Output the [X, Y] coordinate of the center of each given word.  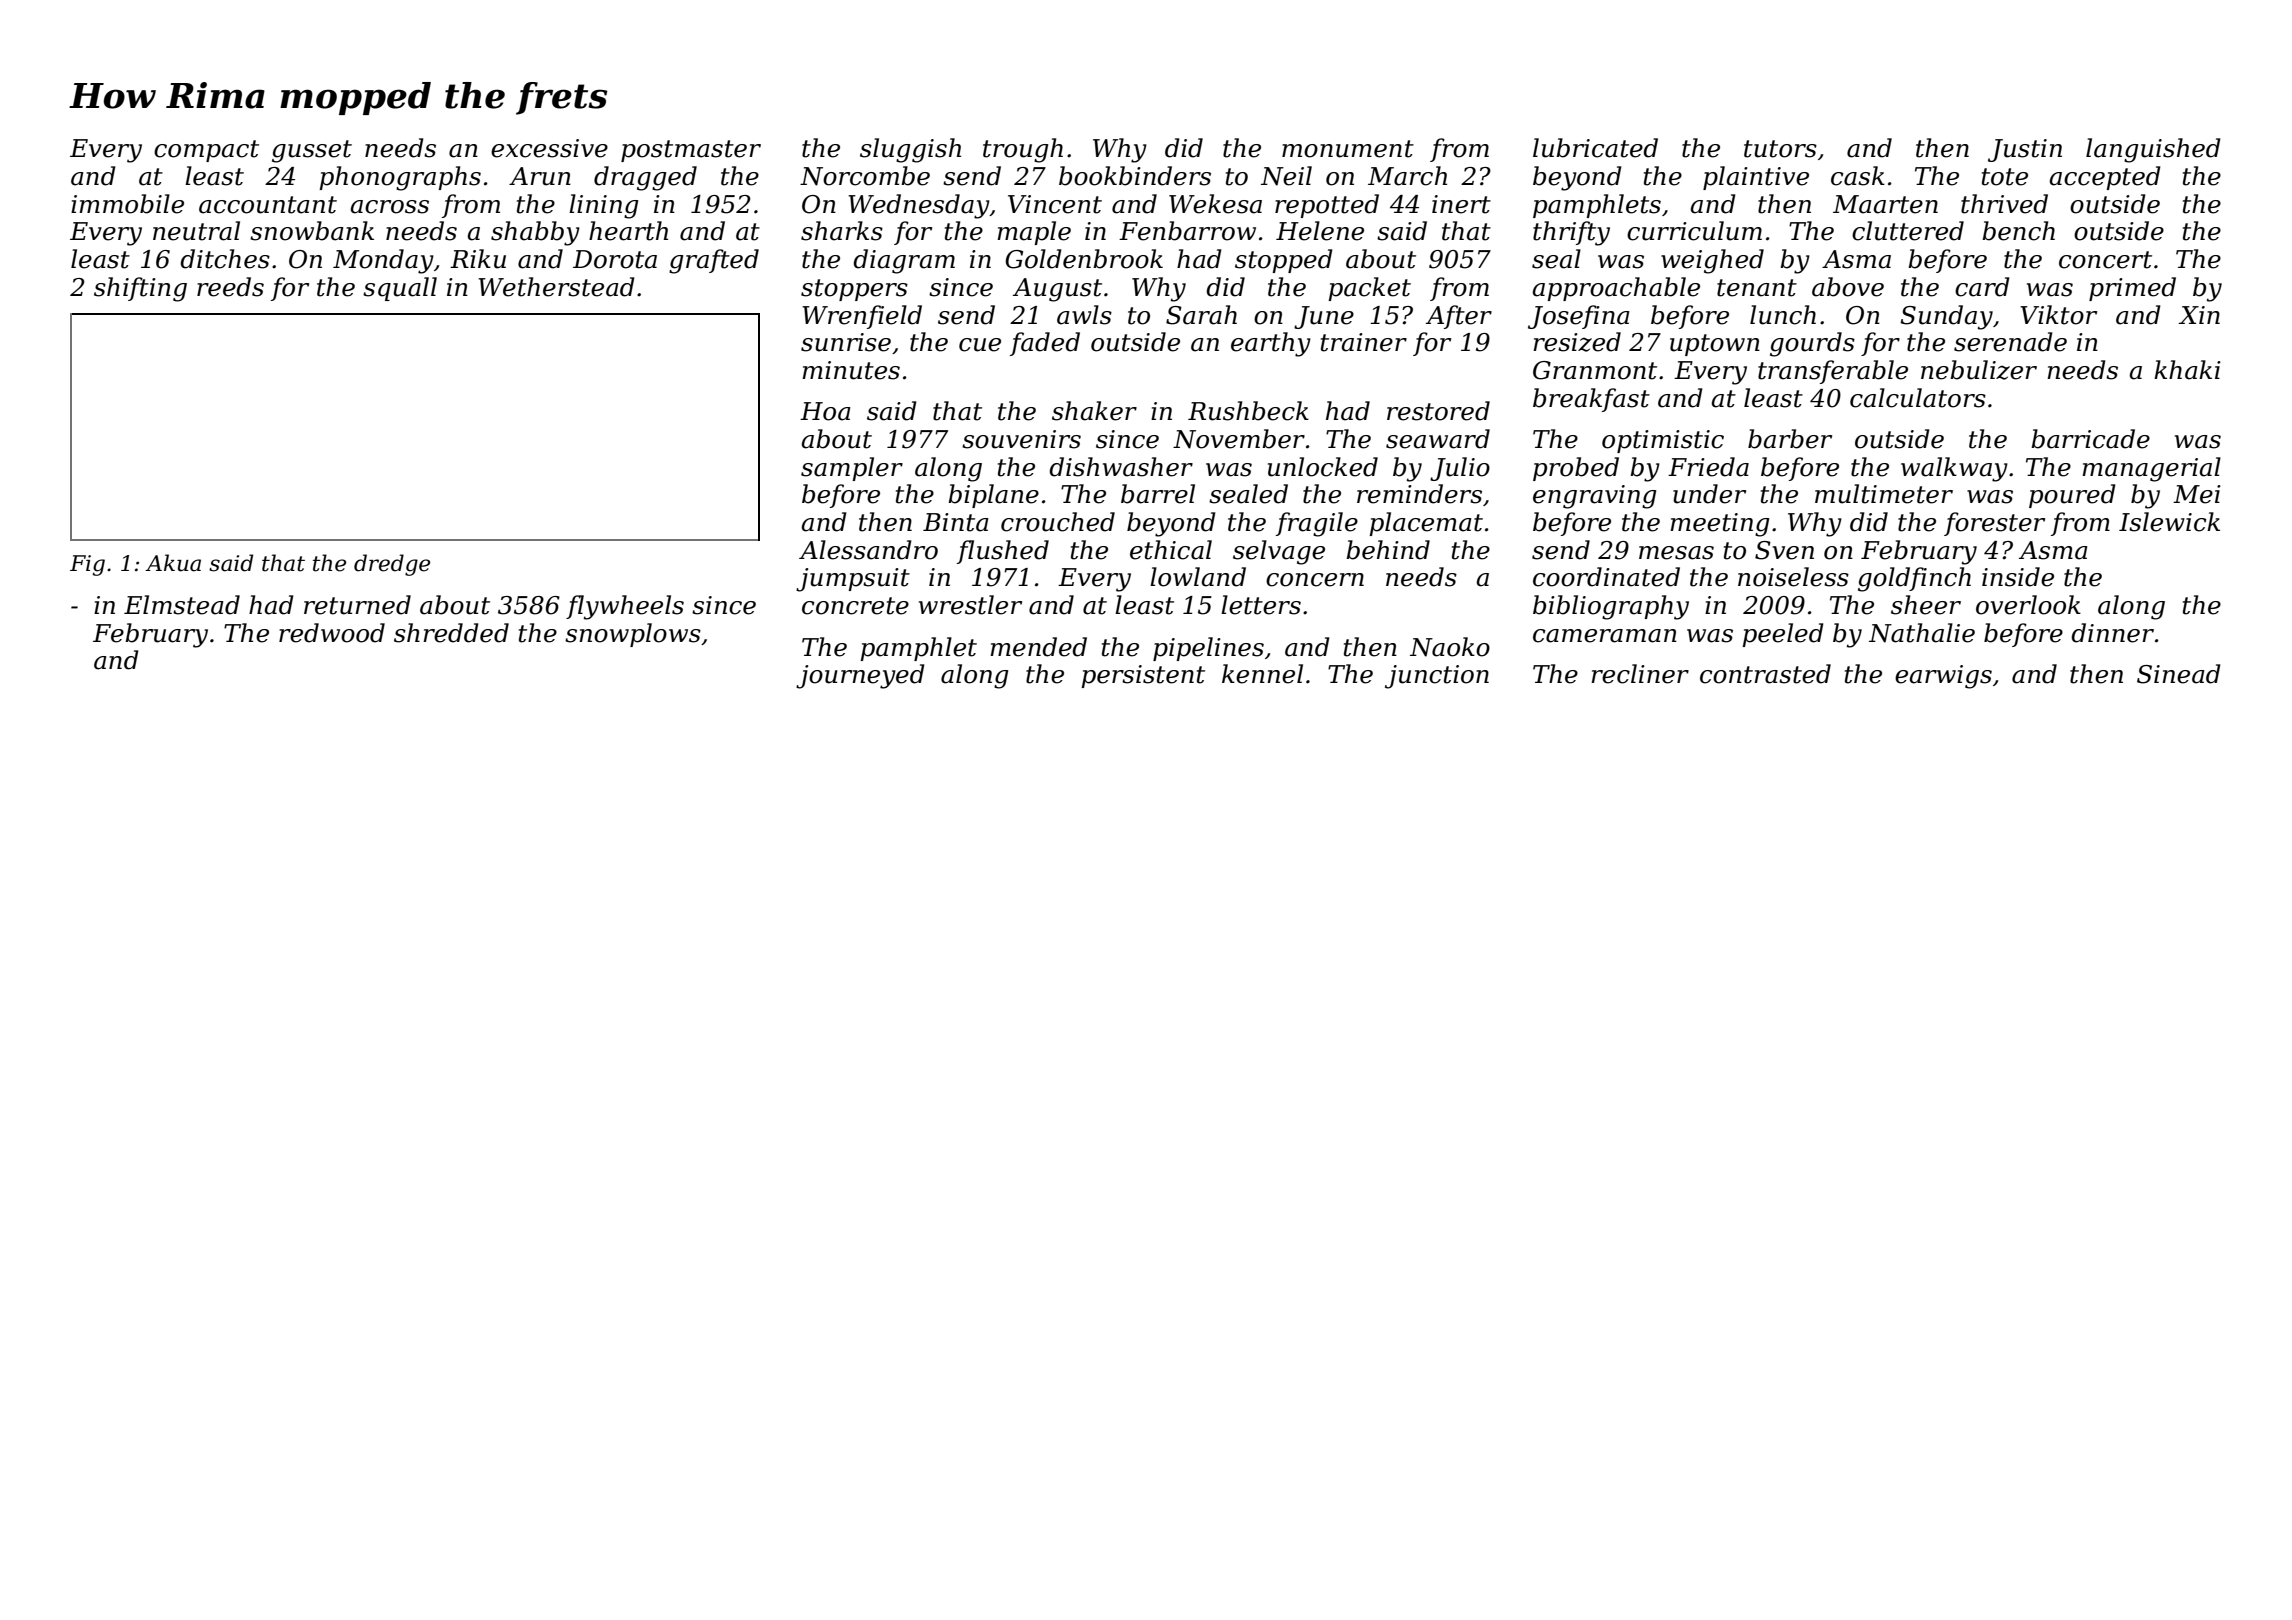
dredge [392, 565]
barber [1790, 439]
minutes [851, 370]
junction [1437, 677]
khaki [2187, 370]
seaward [1438, 439]
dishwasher [1121, 467]
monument [1348, 149]
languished [2153, 150]
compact [206, 151]
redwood [332, 633]
